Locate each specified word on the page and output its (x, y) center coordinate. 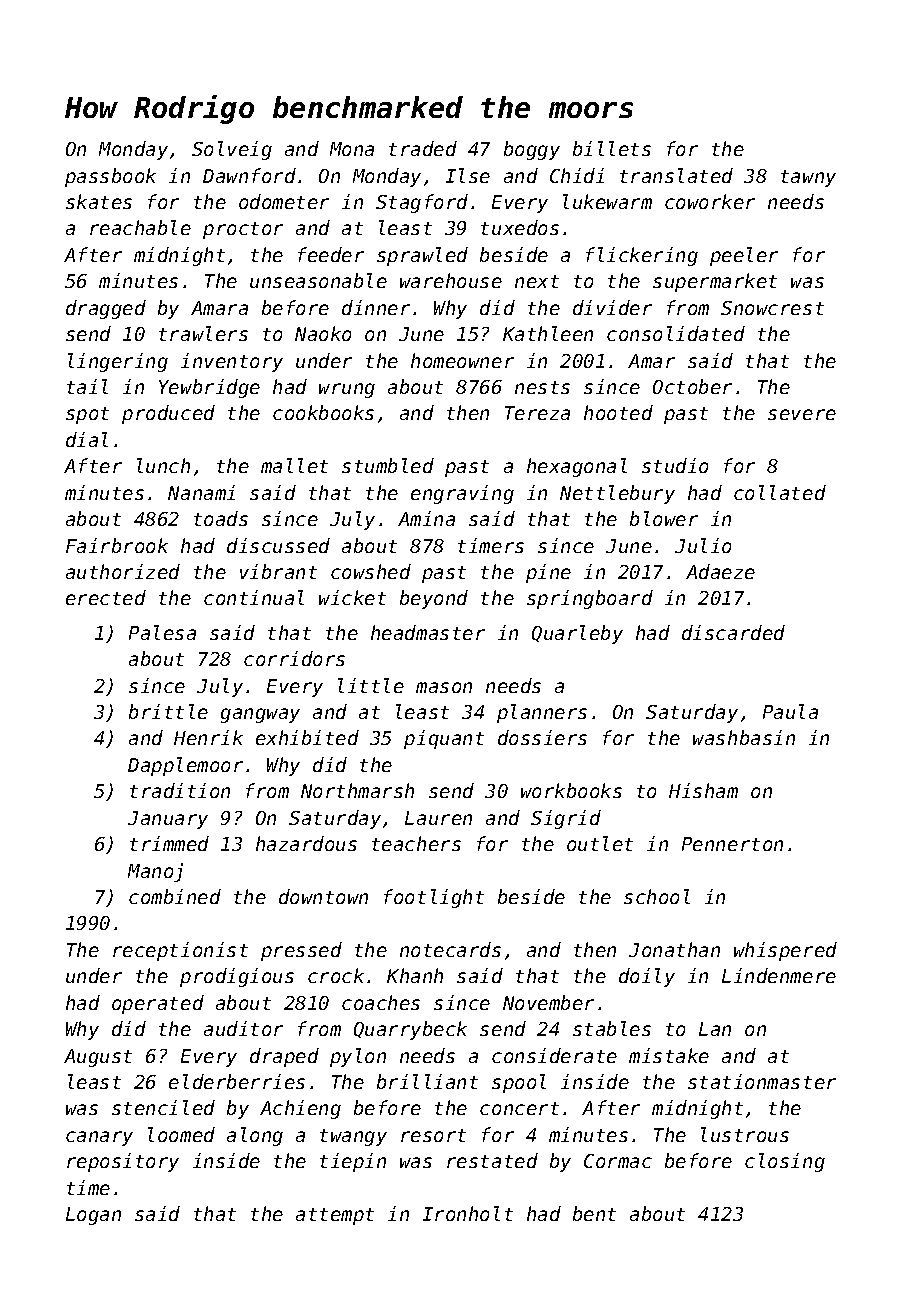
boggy (532, 150)
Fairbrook (117, 545)
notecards (450, 949)
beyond (434, 599)
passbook (110, 177)
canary (99, 1138)
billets (612, 148)
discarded (733, 632)
